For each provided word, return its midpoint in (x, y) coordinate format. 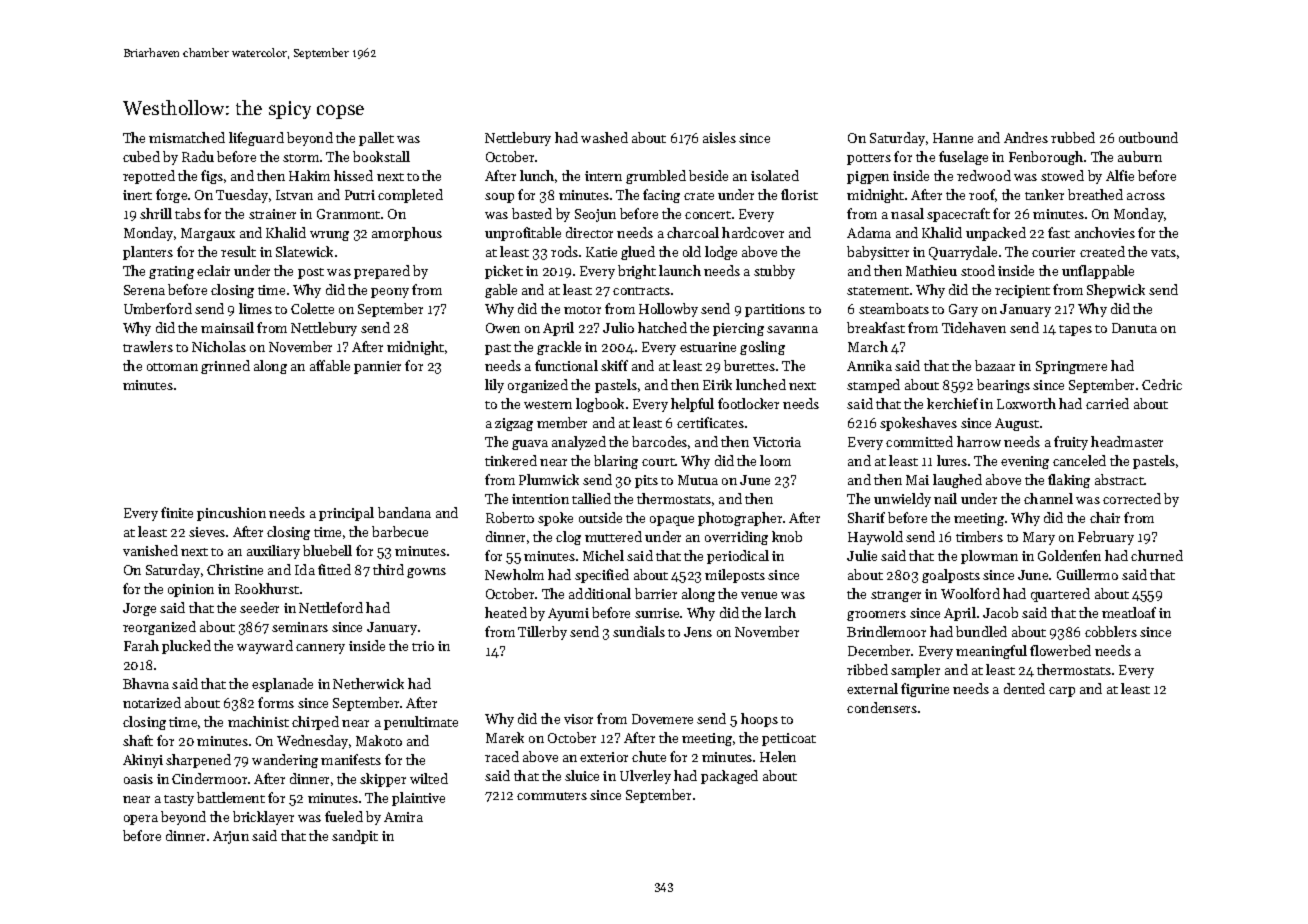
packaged (729, 777)
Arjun (231, 837)
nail (945, 498)
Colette (312, 308)
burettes (749, 365)
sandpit (355, 837)
